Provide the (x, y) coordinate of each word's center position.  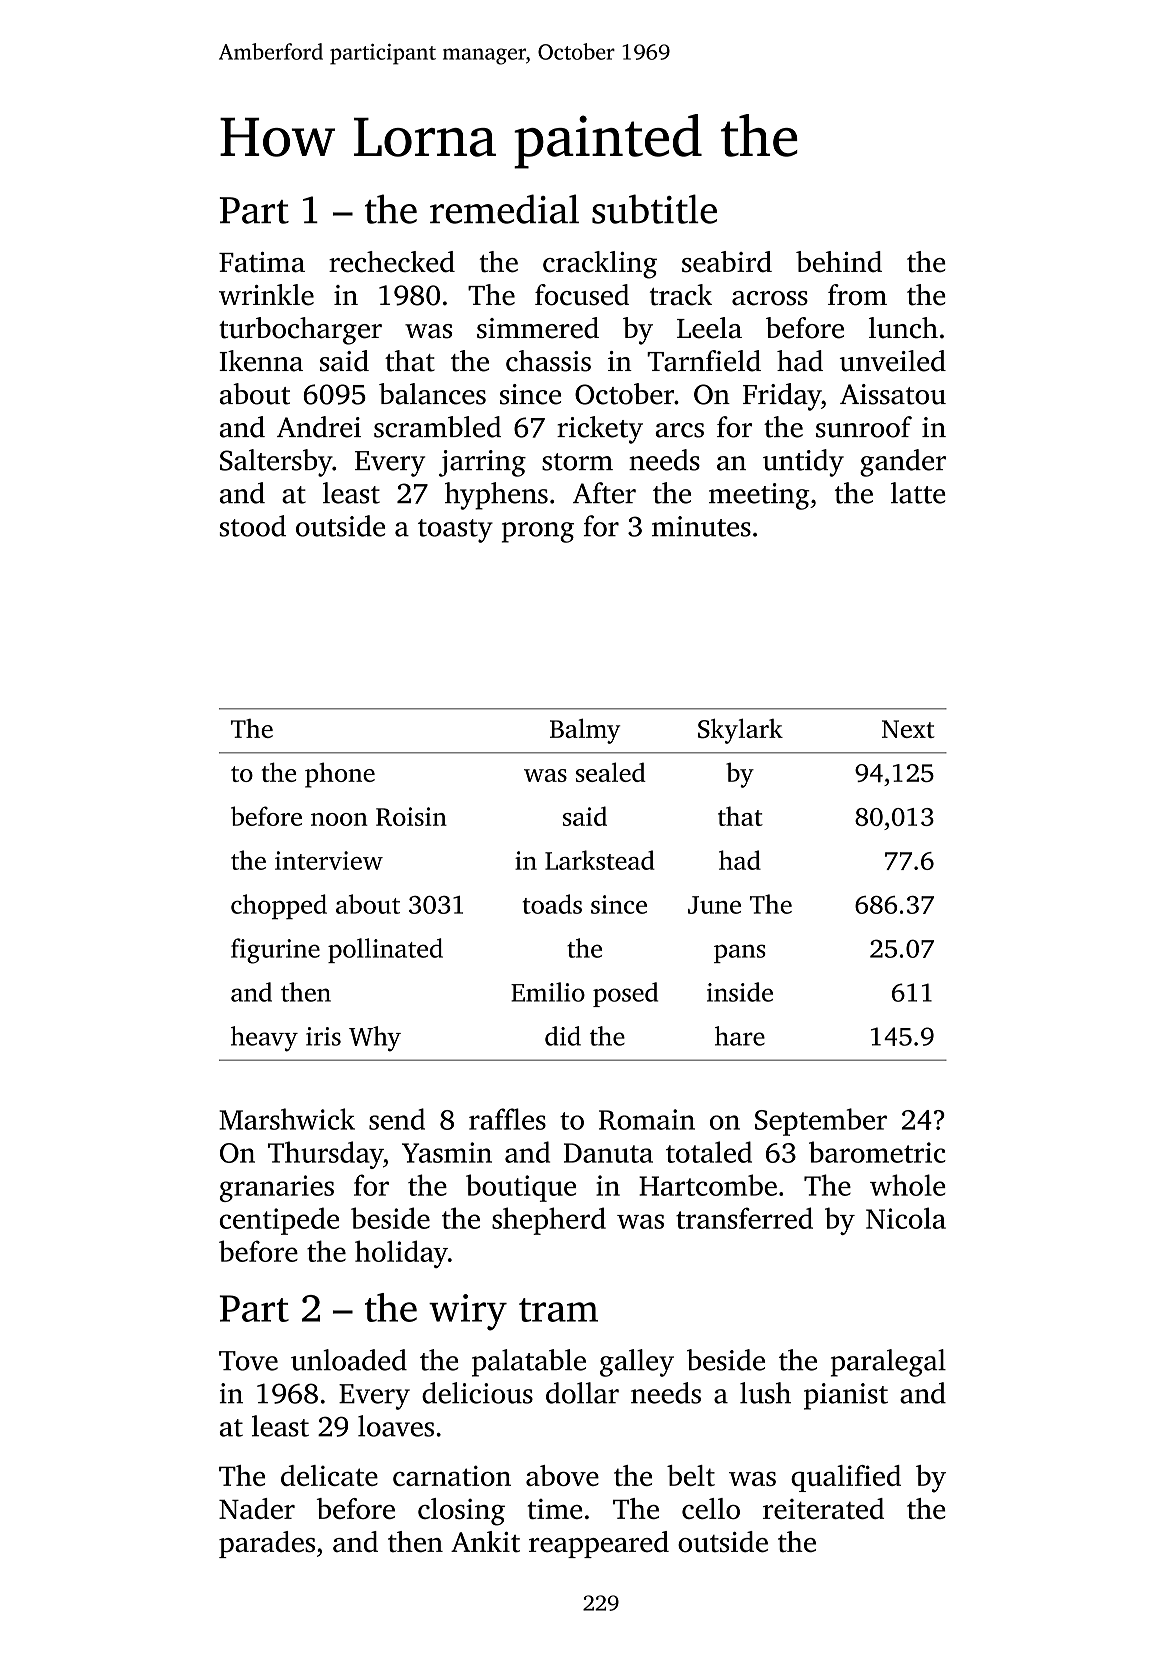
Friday (782, 397)
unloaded (349, 1360)
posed (625, 994)
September (821, 1122)
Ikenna (261, 361)
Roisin (411, 816)
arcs (679, 430)
